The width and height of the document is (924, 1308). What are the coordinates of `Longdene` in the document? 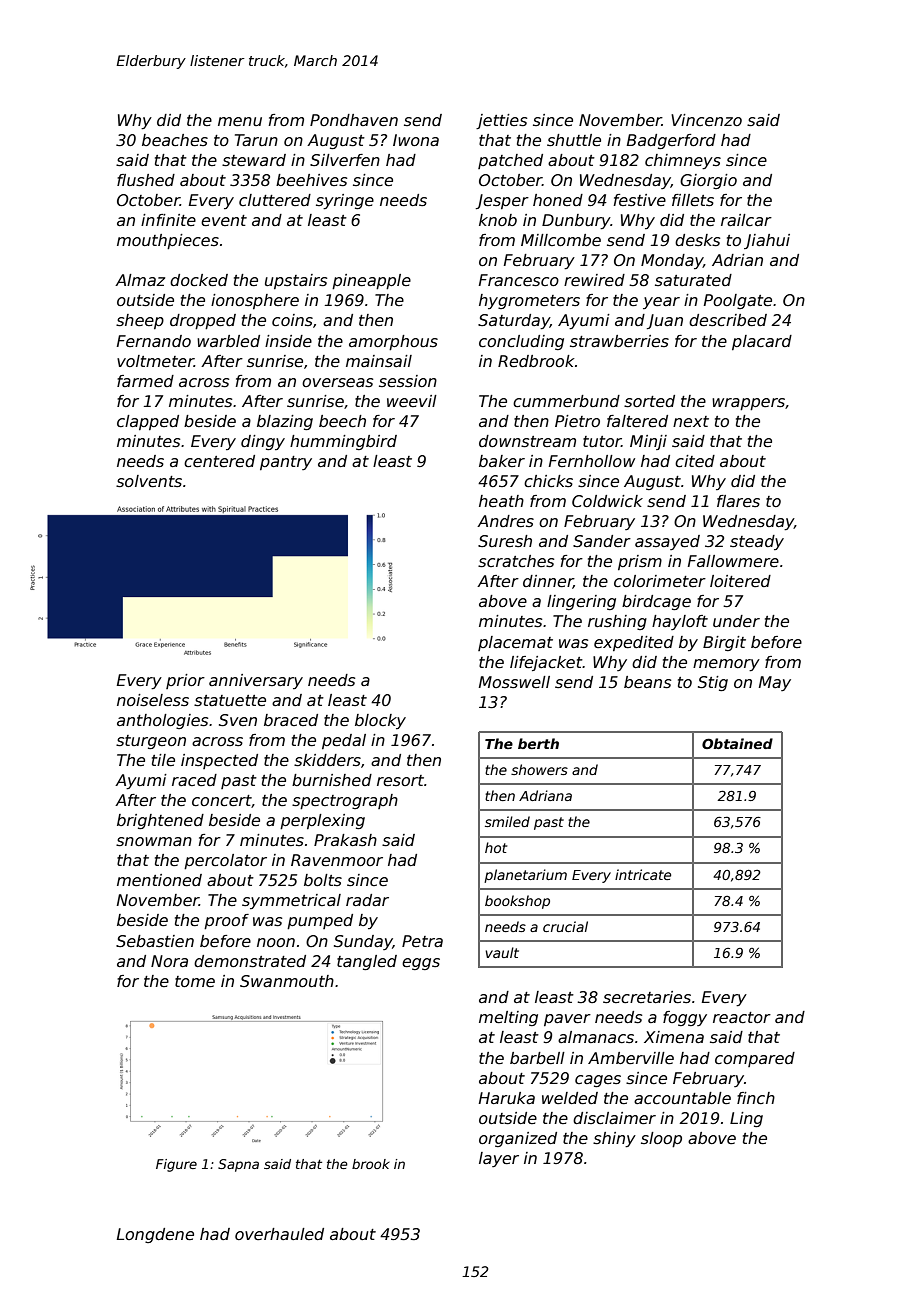 It's located at (155, 1235).
